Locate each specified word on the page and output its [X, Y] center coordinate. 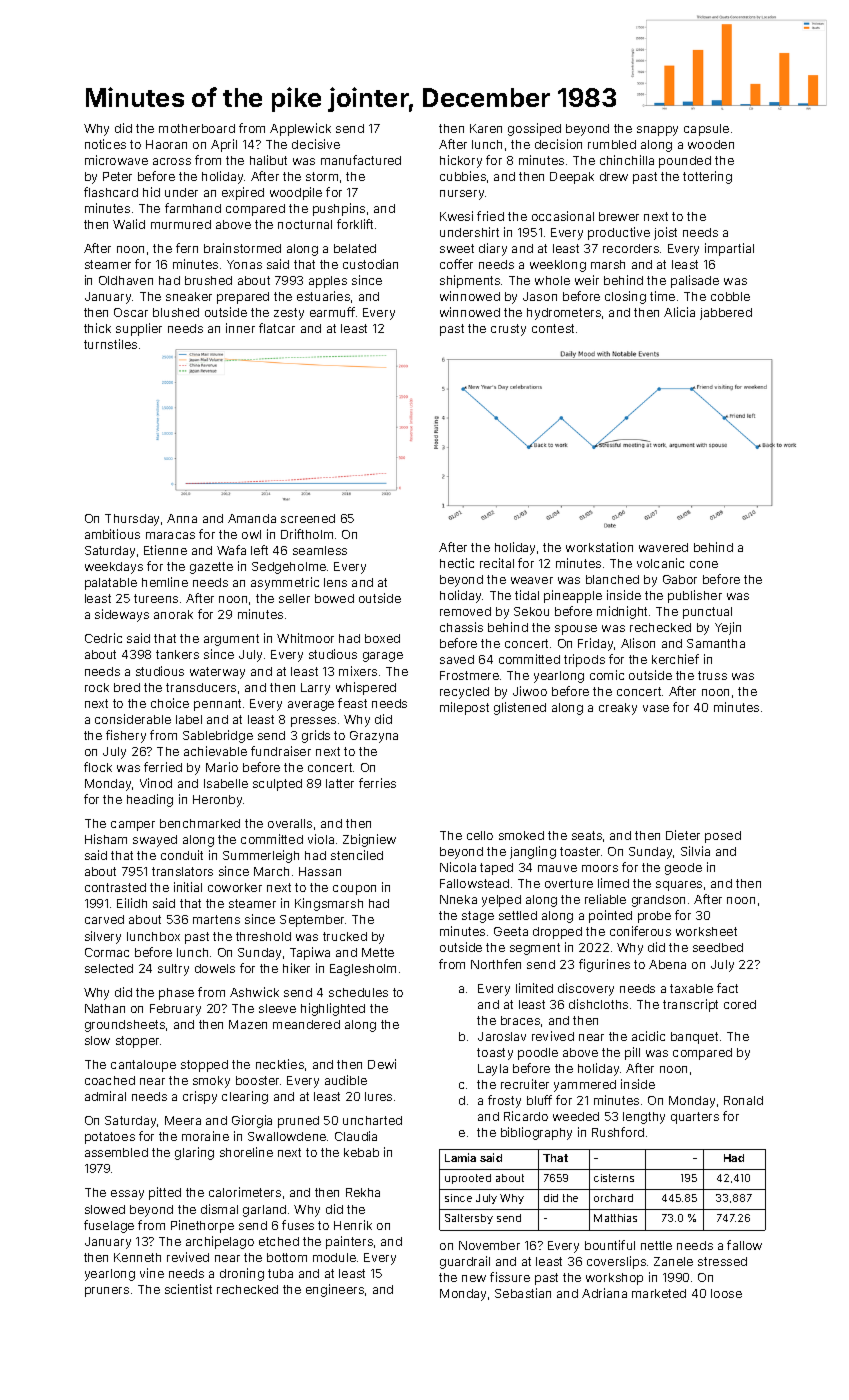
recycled [464, 693]
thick [97, 328]
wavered [663, 547]
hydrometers [564, 314]
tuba [280, 1273]
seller [294, 598]
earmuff [332, 312]
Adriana [604, 1293]
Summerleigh [261, 856]
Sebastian [523, 1293]
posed [723, 837]
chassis [461, 627]
